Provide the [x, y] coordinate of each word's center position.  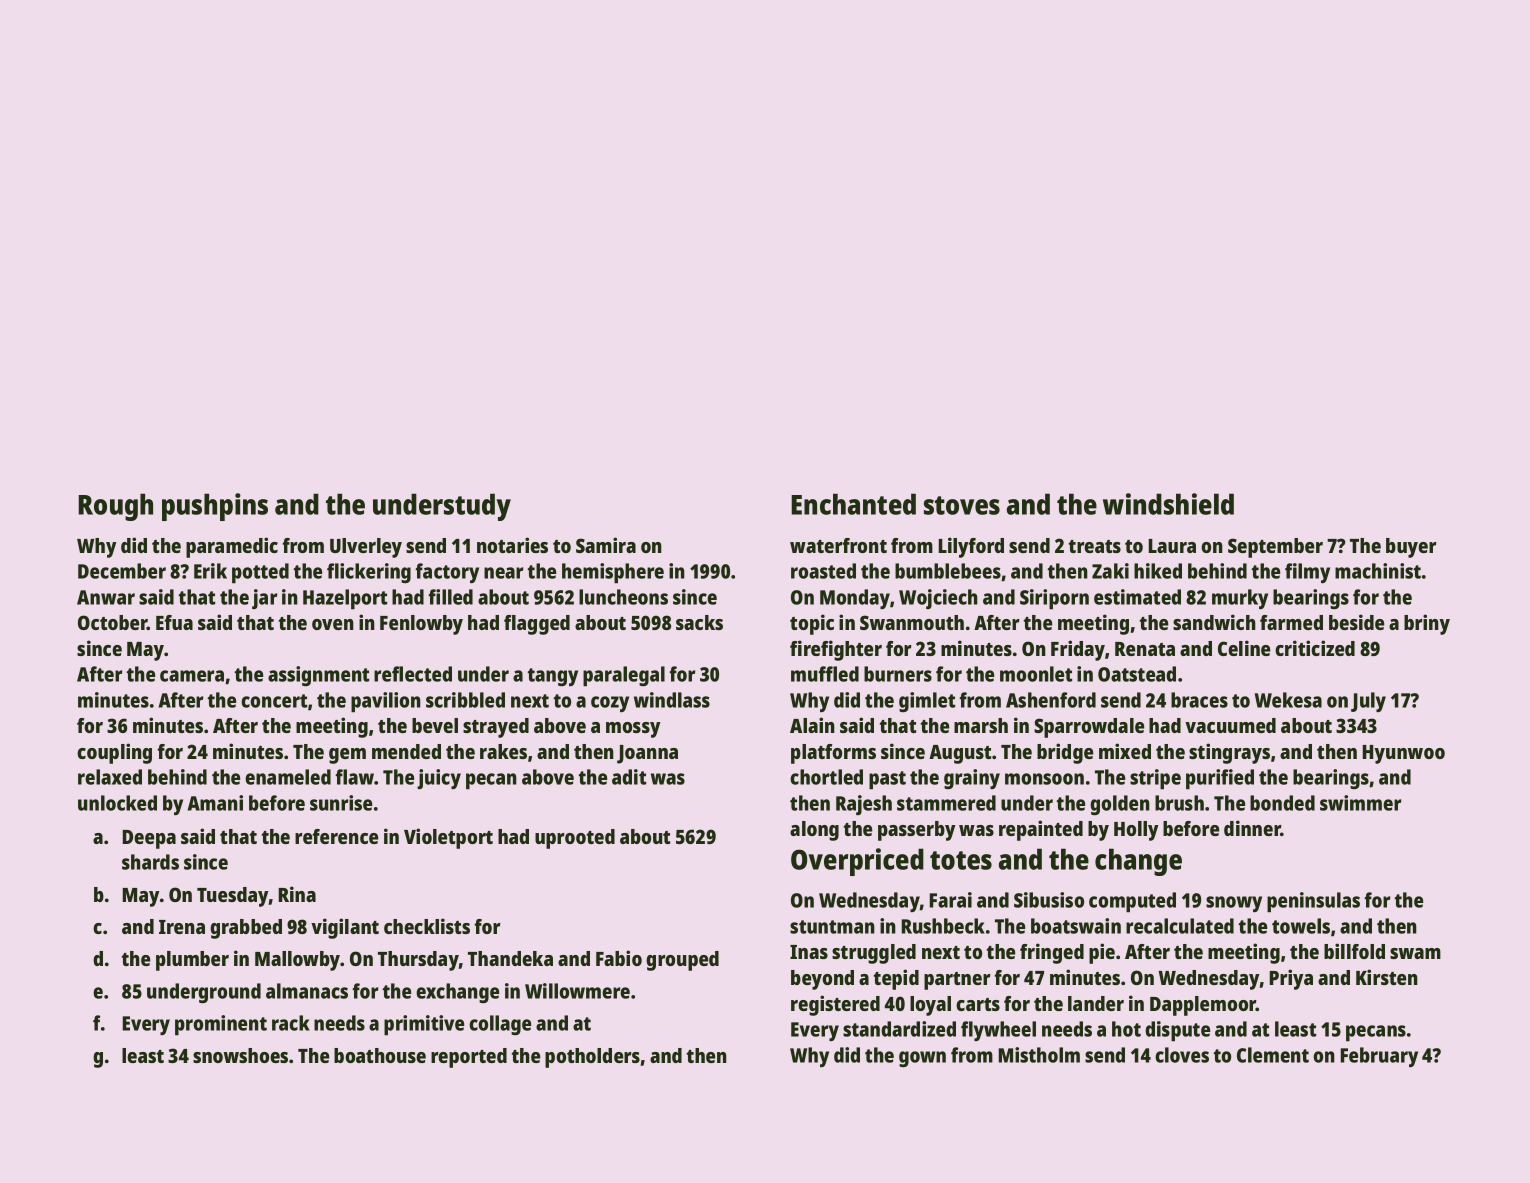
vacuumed [1230, 725]
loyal [930, 1006]
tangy [553, 677]
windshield [1168, 504]
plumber [192, 961]
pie [1102, 953]
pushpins [215, 507]
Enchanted [853, 504]
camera [192, 676]
